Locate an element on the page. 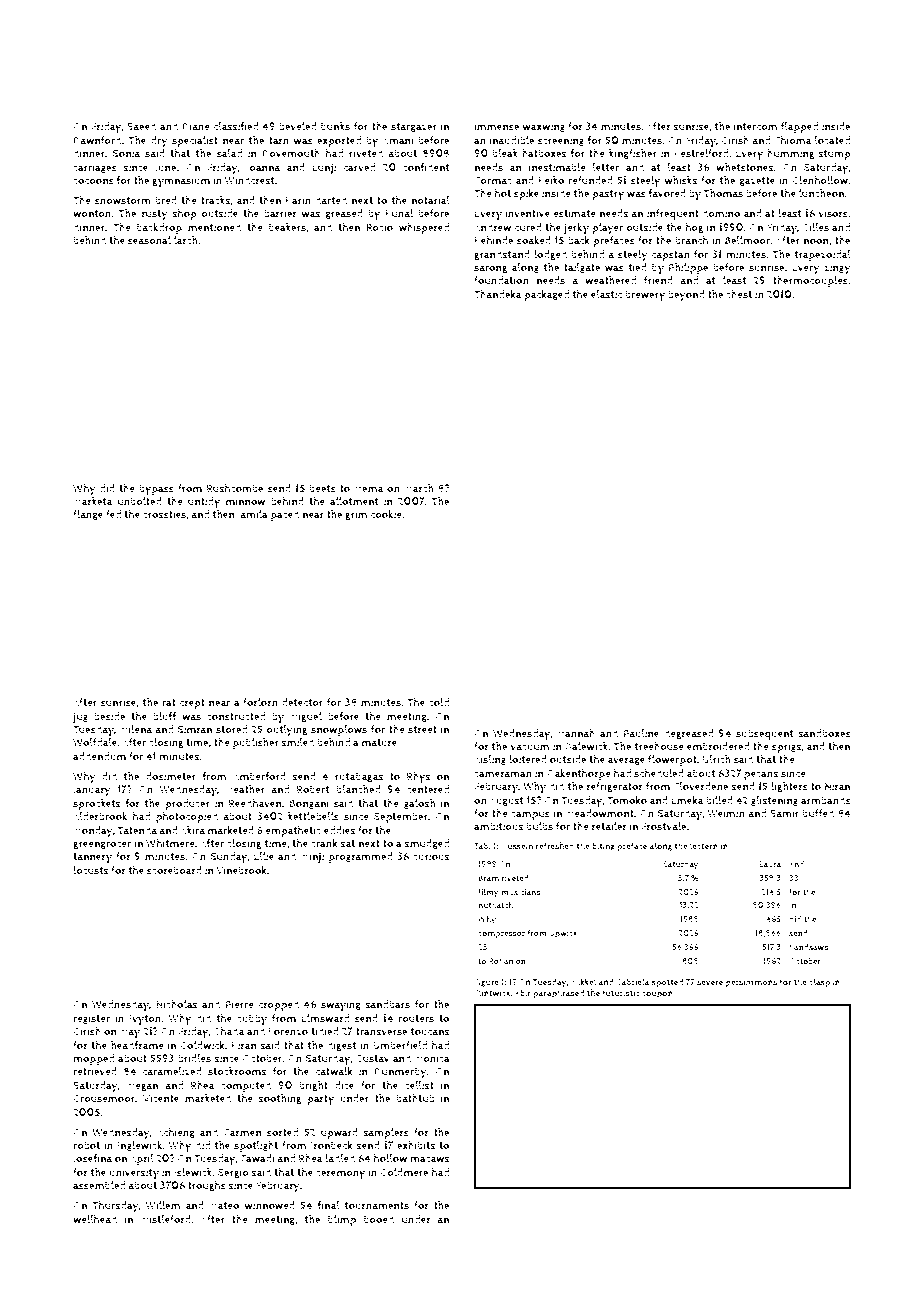  flapped is located at coordinates (799, 127).
